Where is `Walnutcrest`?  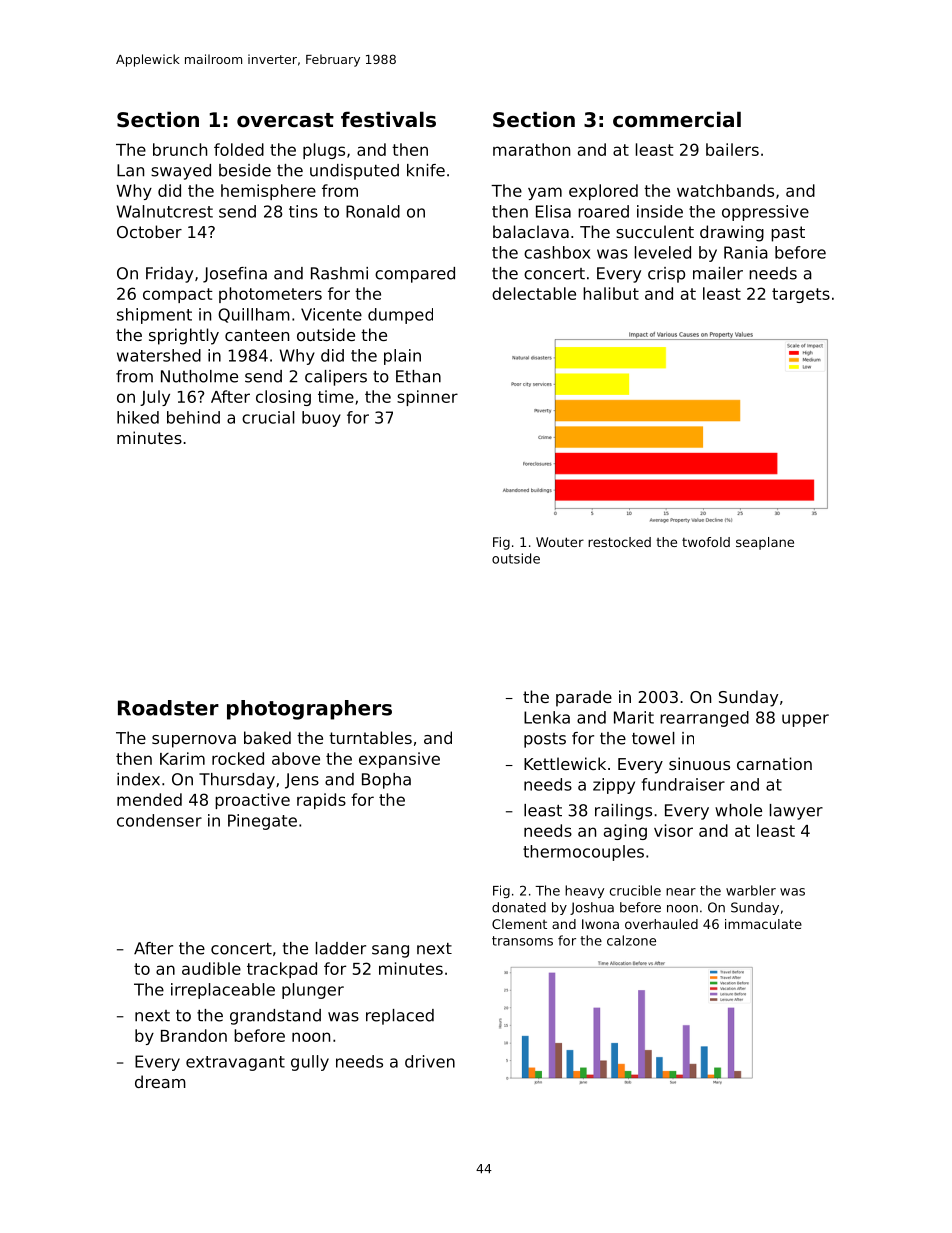 Walnutcrest is located at coordinates (165, 211).
